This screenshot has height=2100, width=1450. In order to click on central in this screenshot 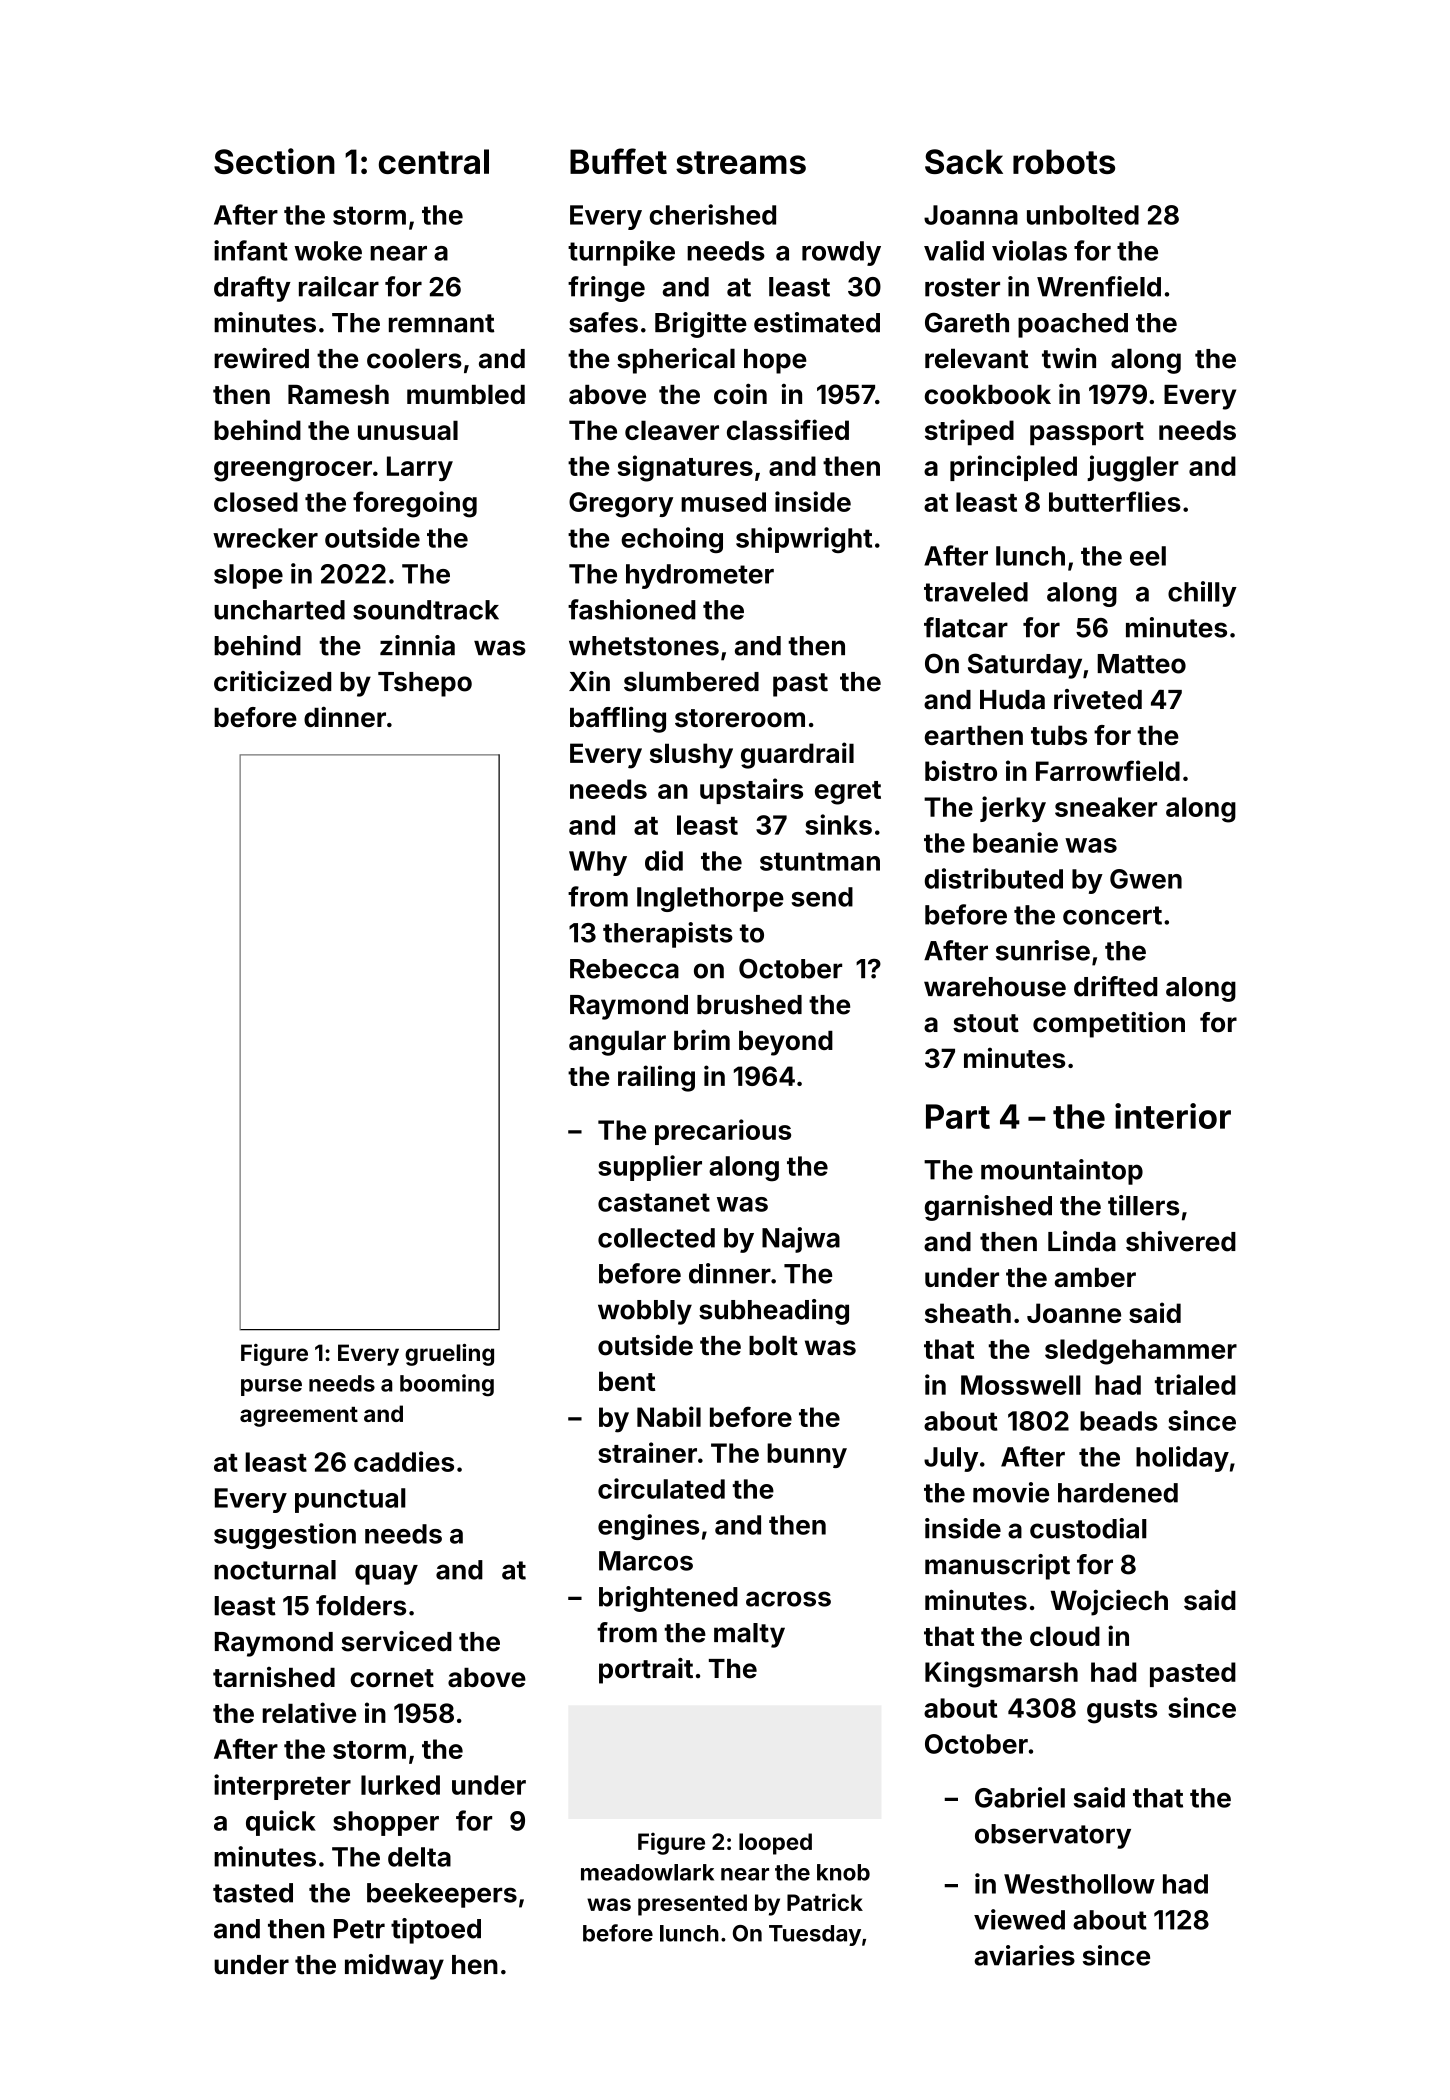, I will do `click(434, 161)`.
